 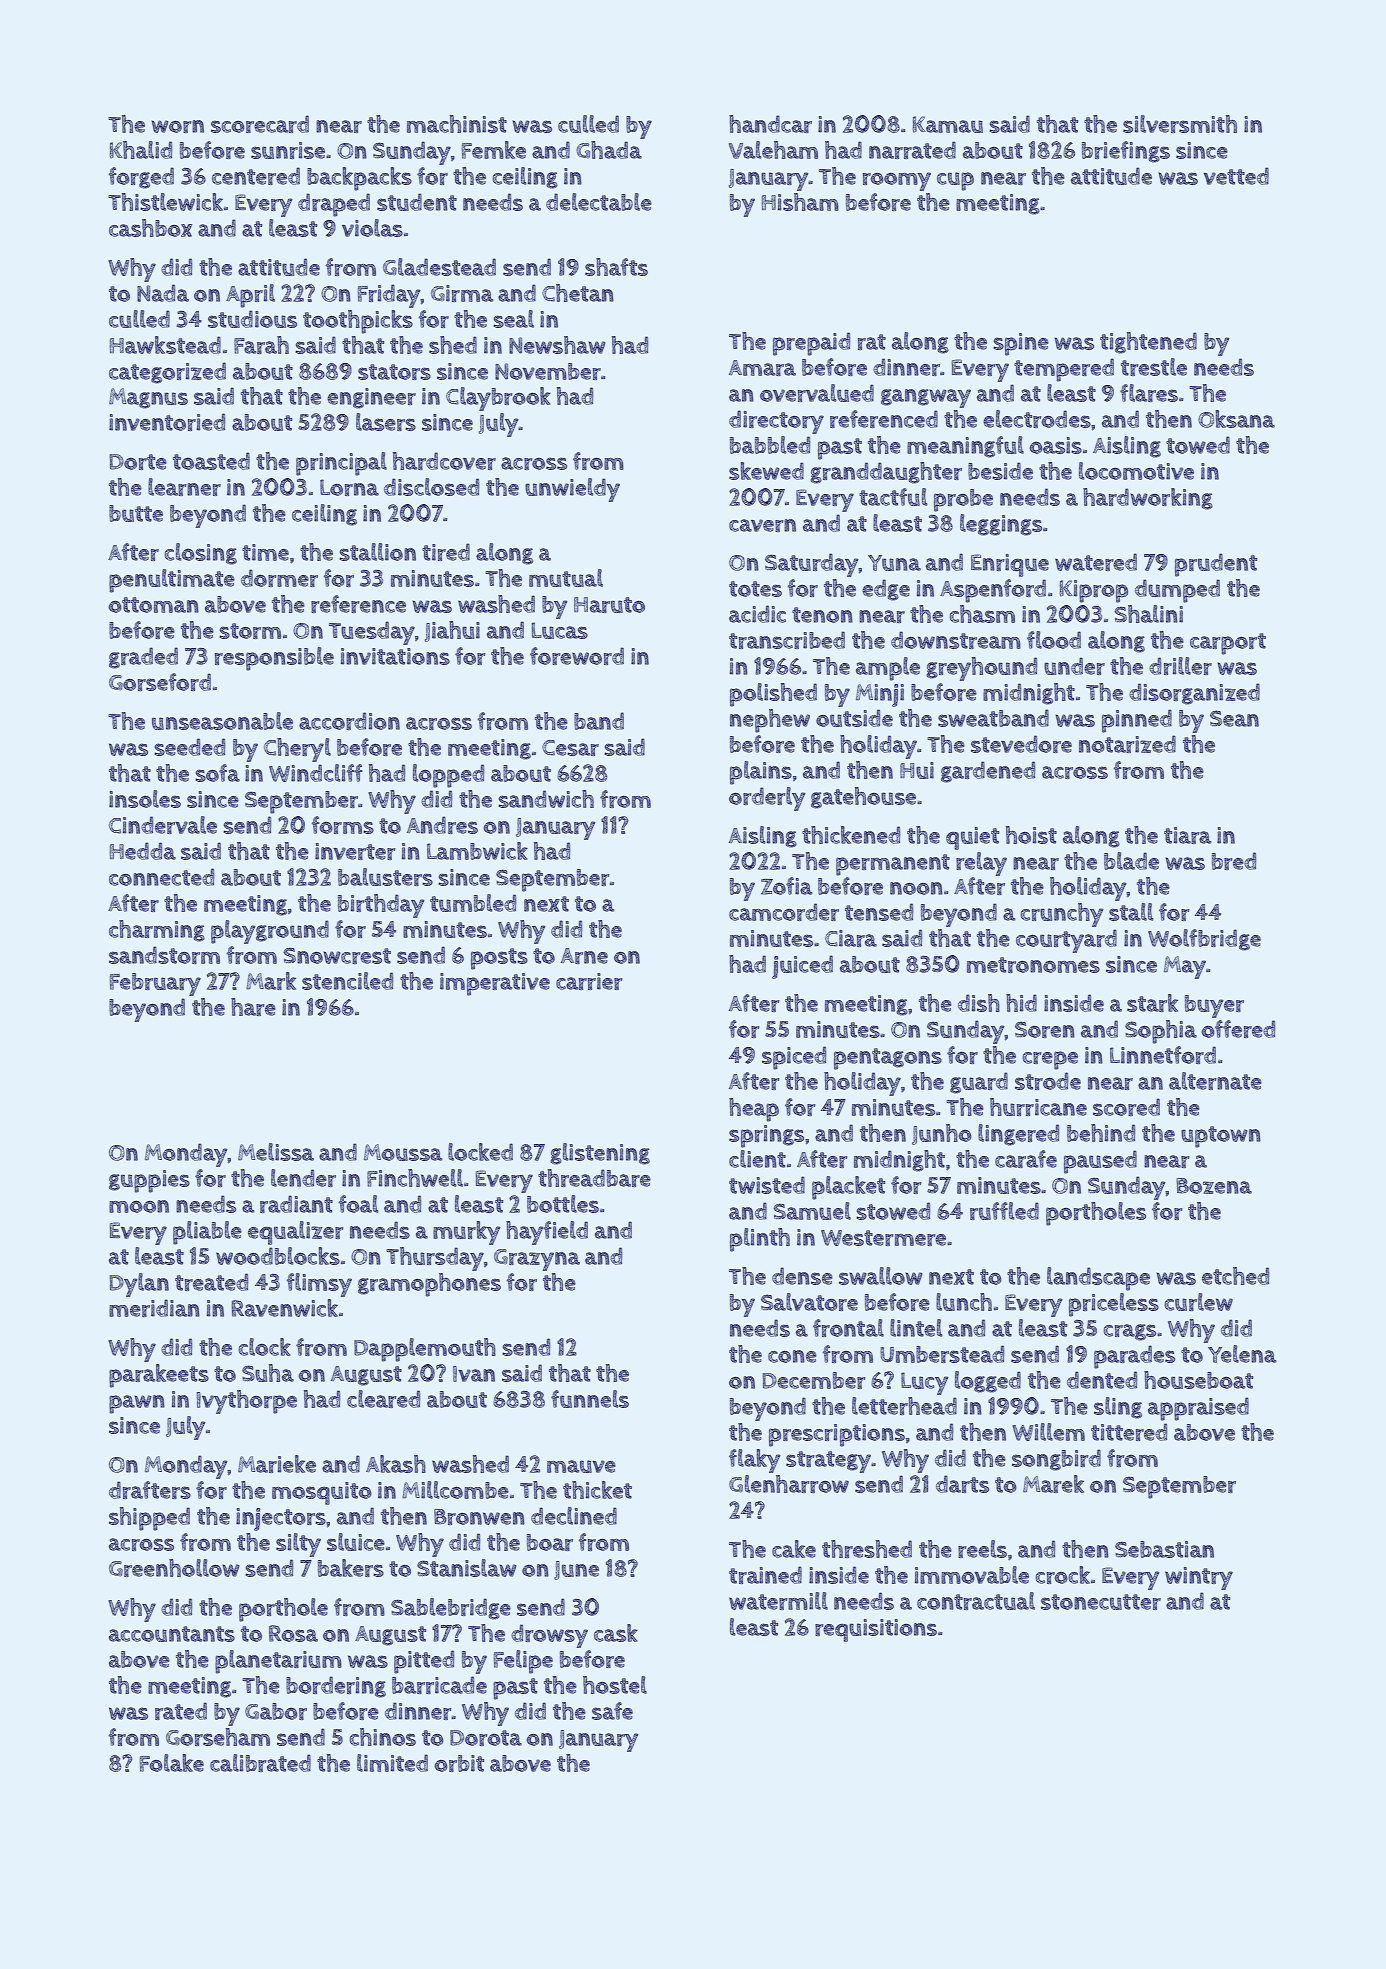 I want to click on charming, so click(x=157, y=931).
